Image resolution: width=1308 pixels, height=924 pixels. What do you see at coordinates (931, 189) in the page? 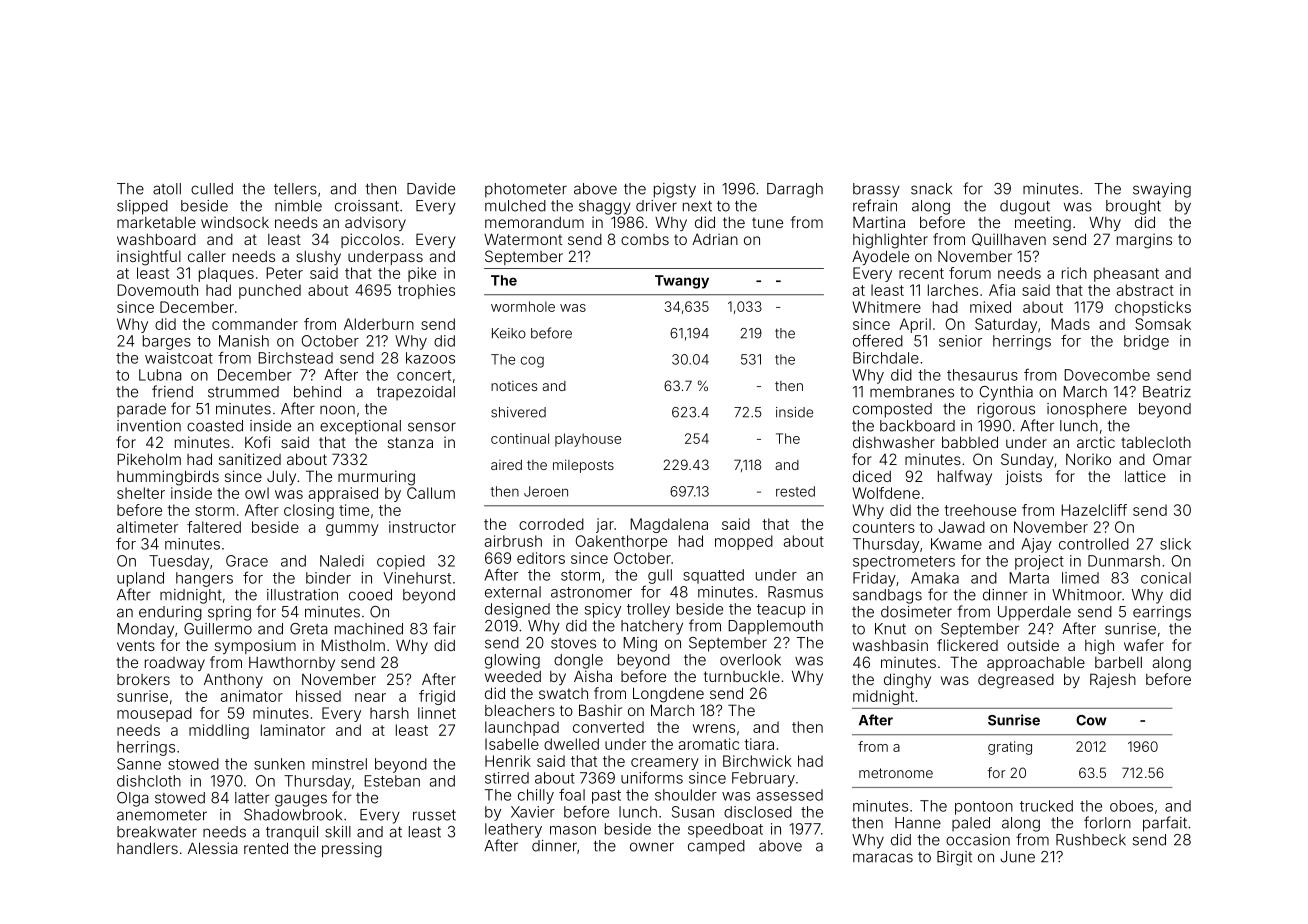
I see `snack` at bounding box center [931, 189].
